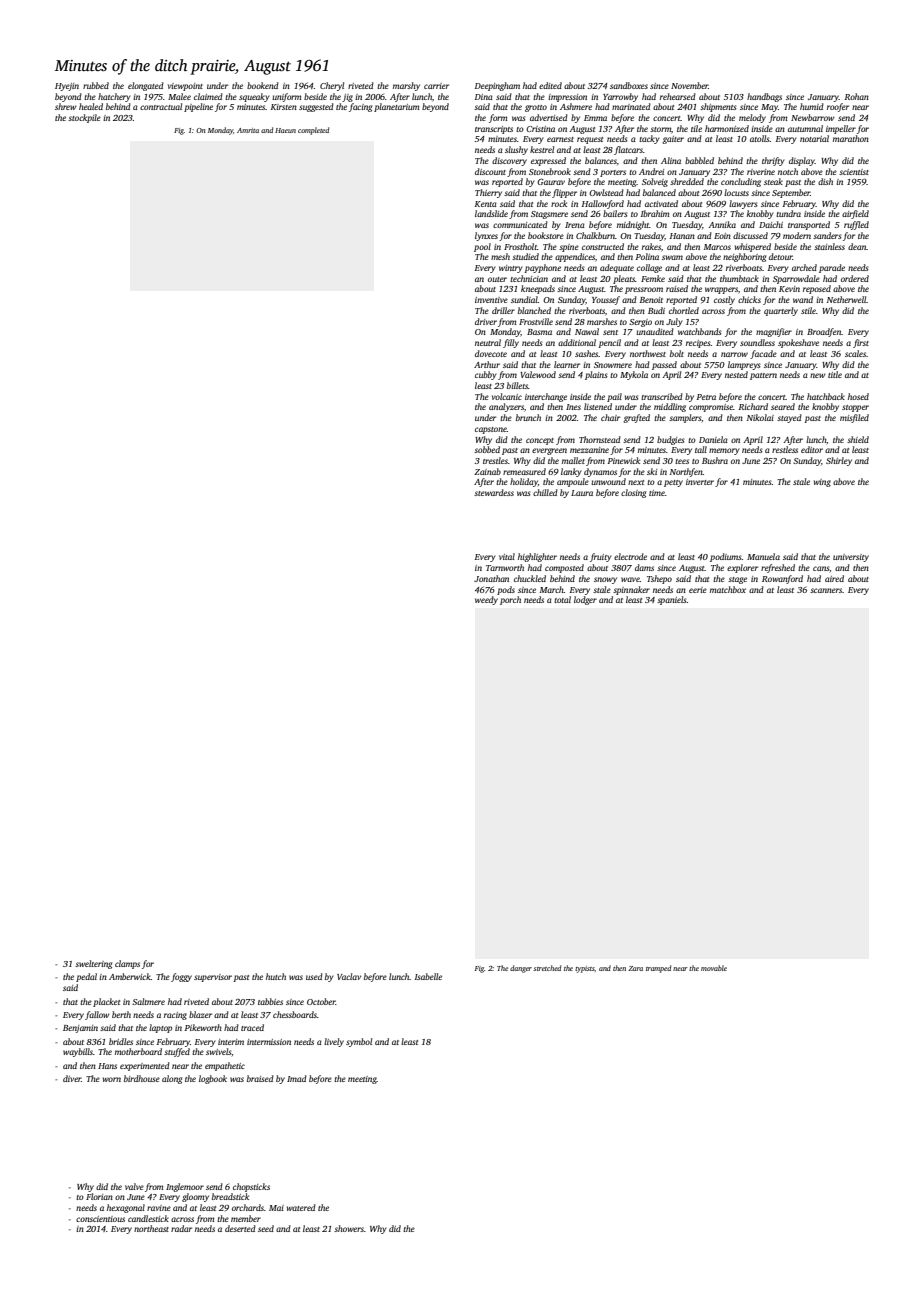 This screenshot has height=1308, width=924. Describe the element at coordinates (93, 964) in the screenshot. I see `sweltering` at that location.
